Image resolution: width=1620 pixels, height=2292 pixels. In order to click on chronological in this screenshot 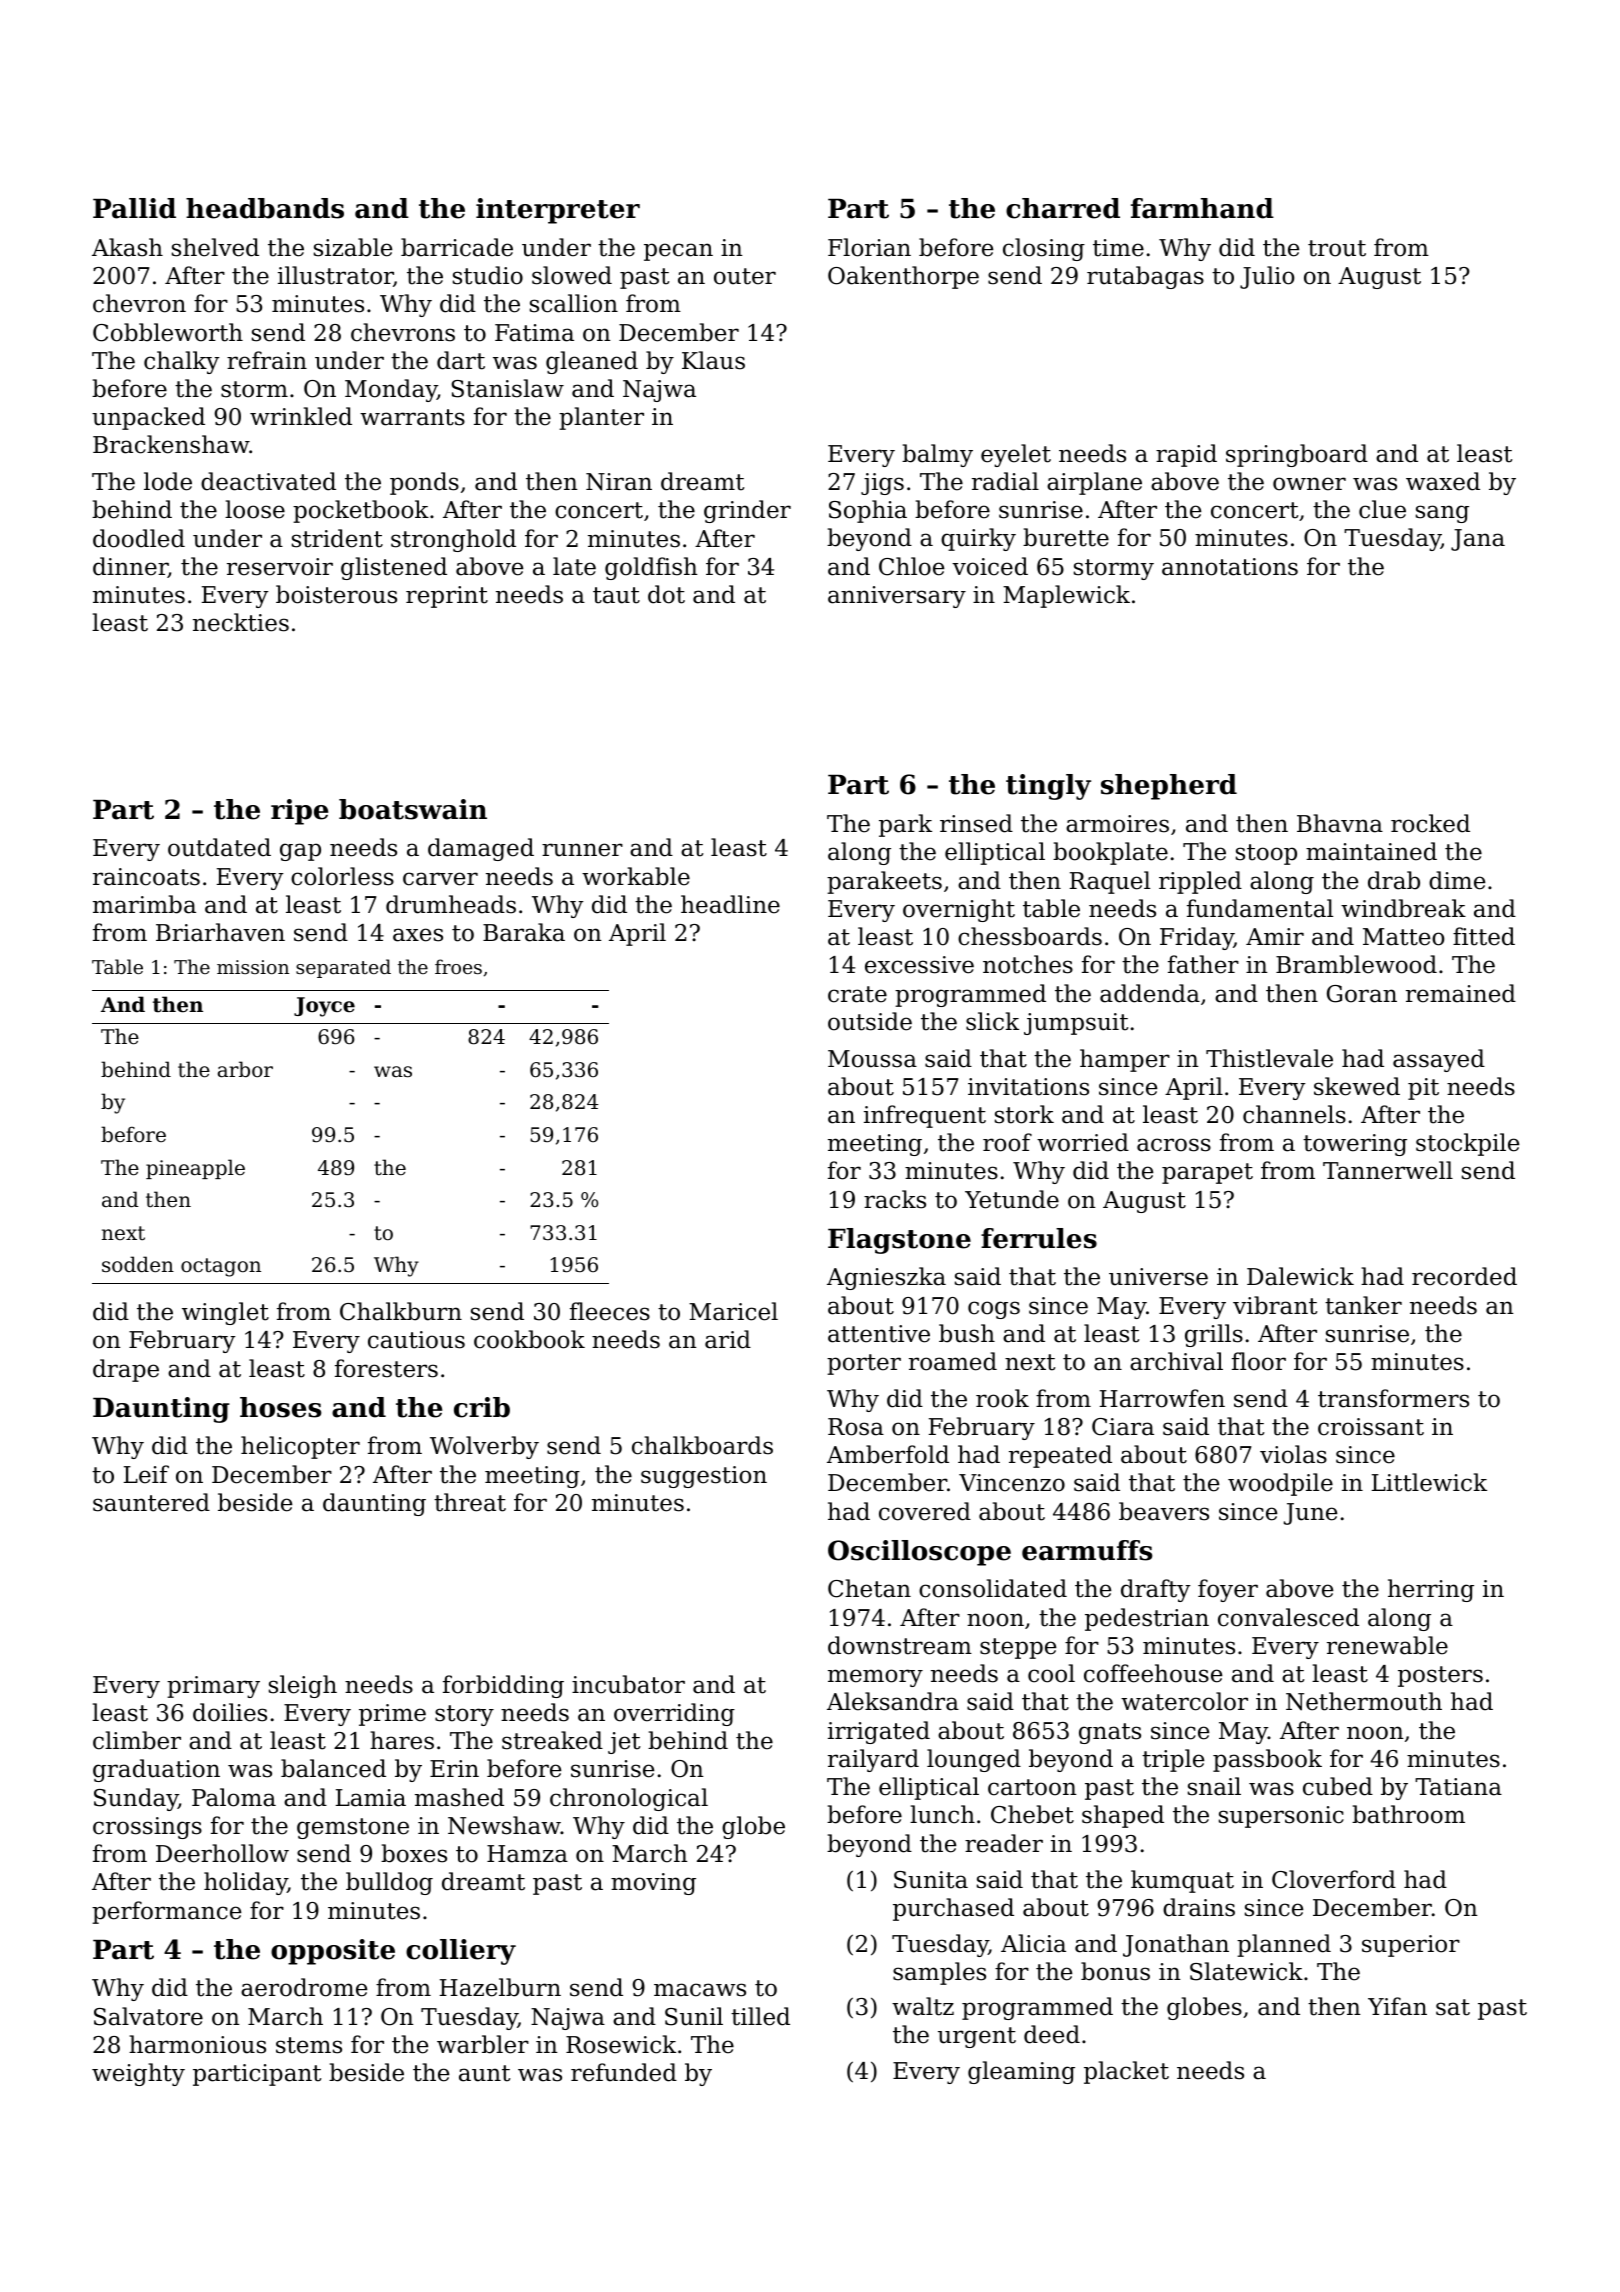, I will do `click(629, 1799)`.
